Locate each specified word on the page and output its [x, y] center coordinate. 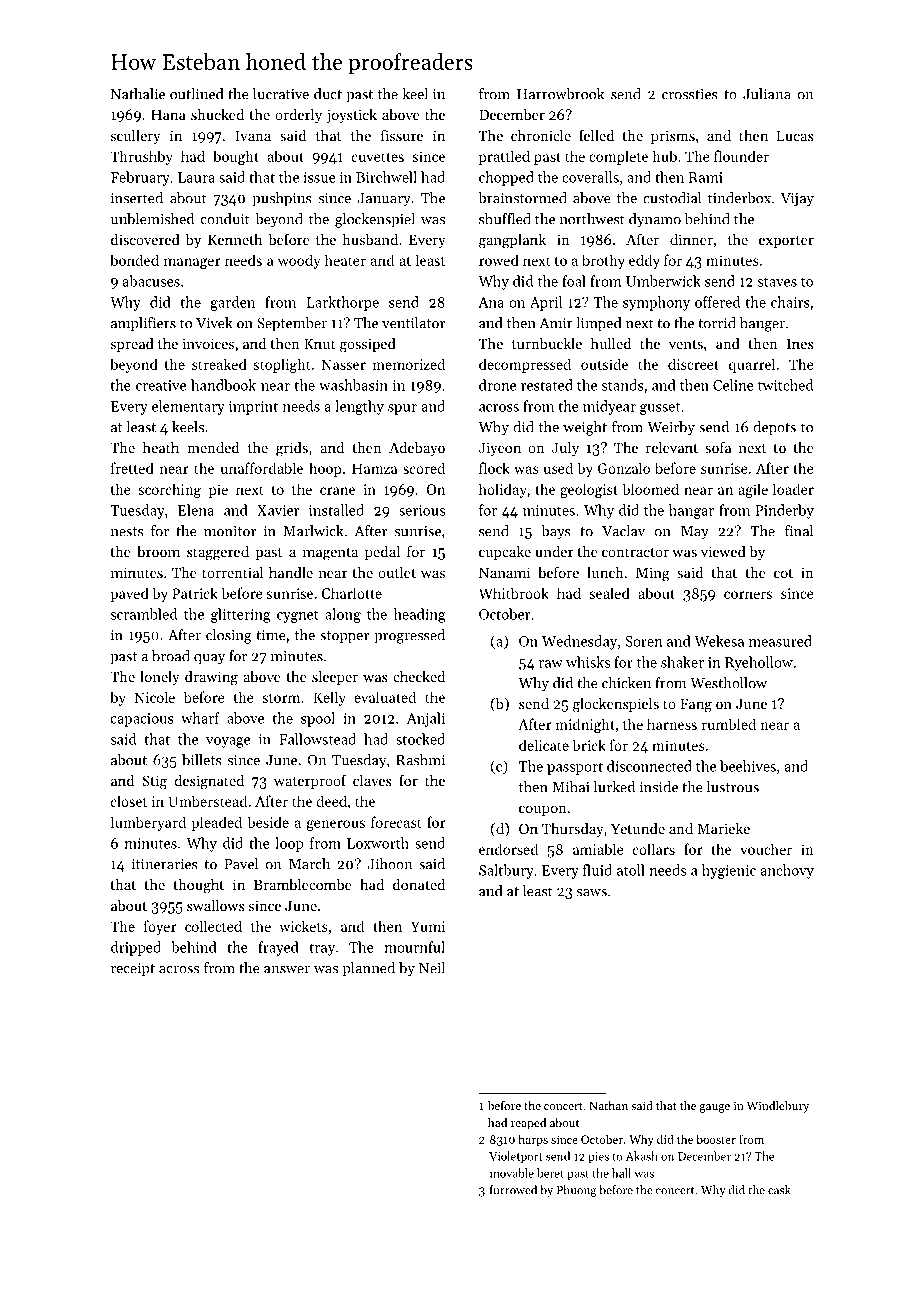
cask [779, 1190]
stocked [420, 739]
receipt [133, 970]
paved [129, 594]
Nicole [154, 697]
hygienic [729, 871]
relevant [672, 447]
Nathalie [138, 94]
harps [533, 1140]
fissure [402, 135]
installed [336, 510]
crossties [690, 94]
